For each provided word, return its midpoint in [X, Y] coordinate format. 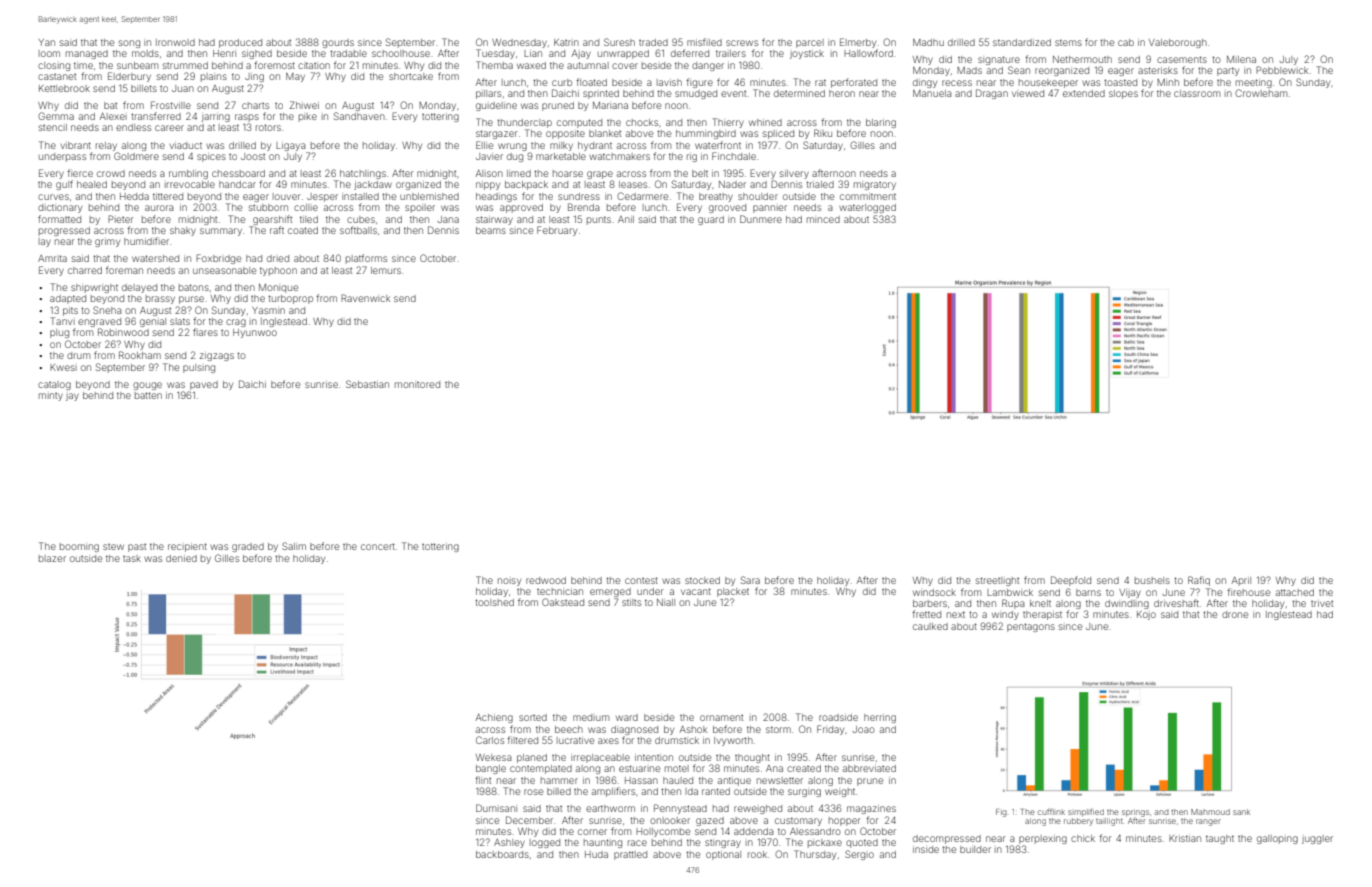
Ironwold [175, 42]
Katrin [566, 42]
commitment [868, 196]
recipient [187, 547]
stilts [631, 602]
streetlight [997, 581]
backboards [502, 854]
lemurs [386, 270]
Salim [294, 546]
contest [641, 580]
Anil [626, 219]
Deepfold [1071, 581]
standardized [1022, 42]
